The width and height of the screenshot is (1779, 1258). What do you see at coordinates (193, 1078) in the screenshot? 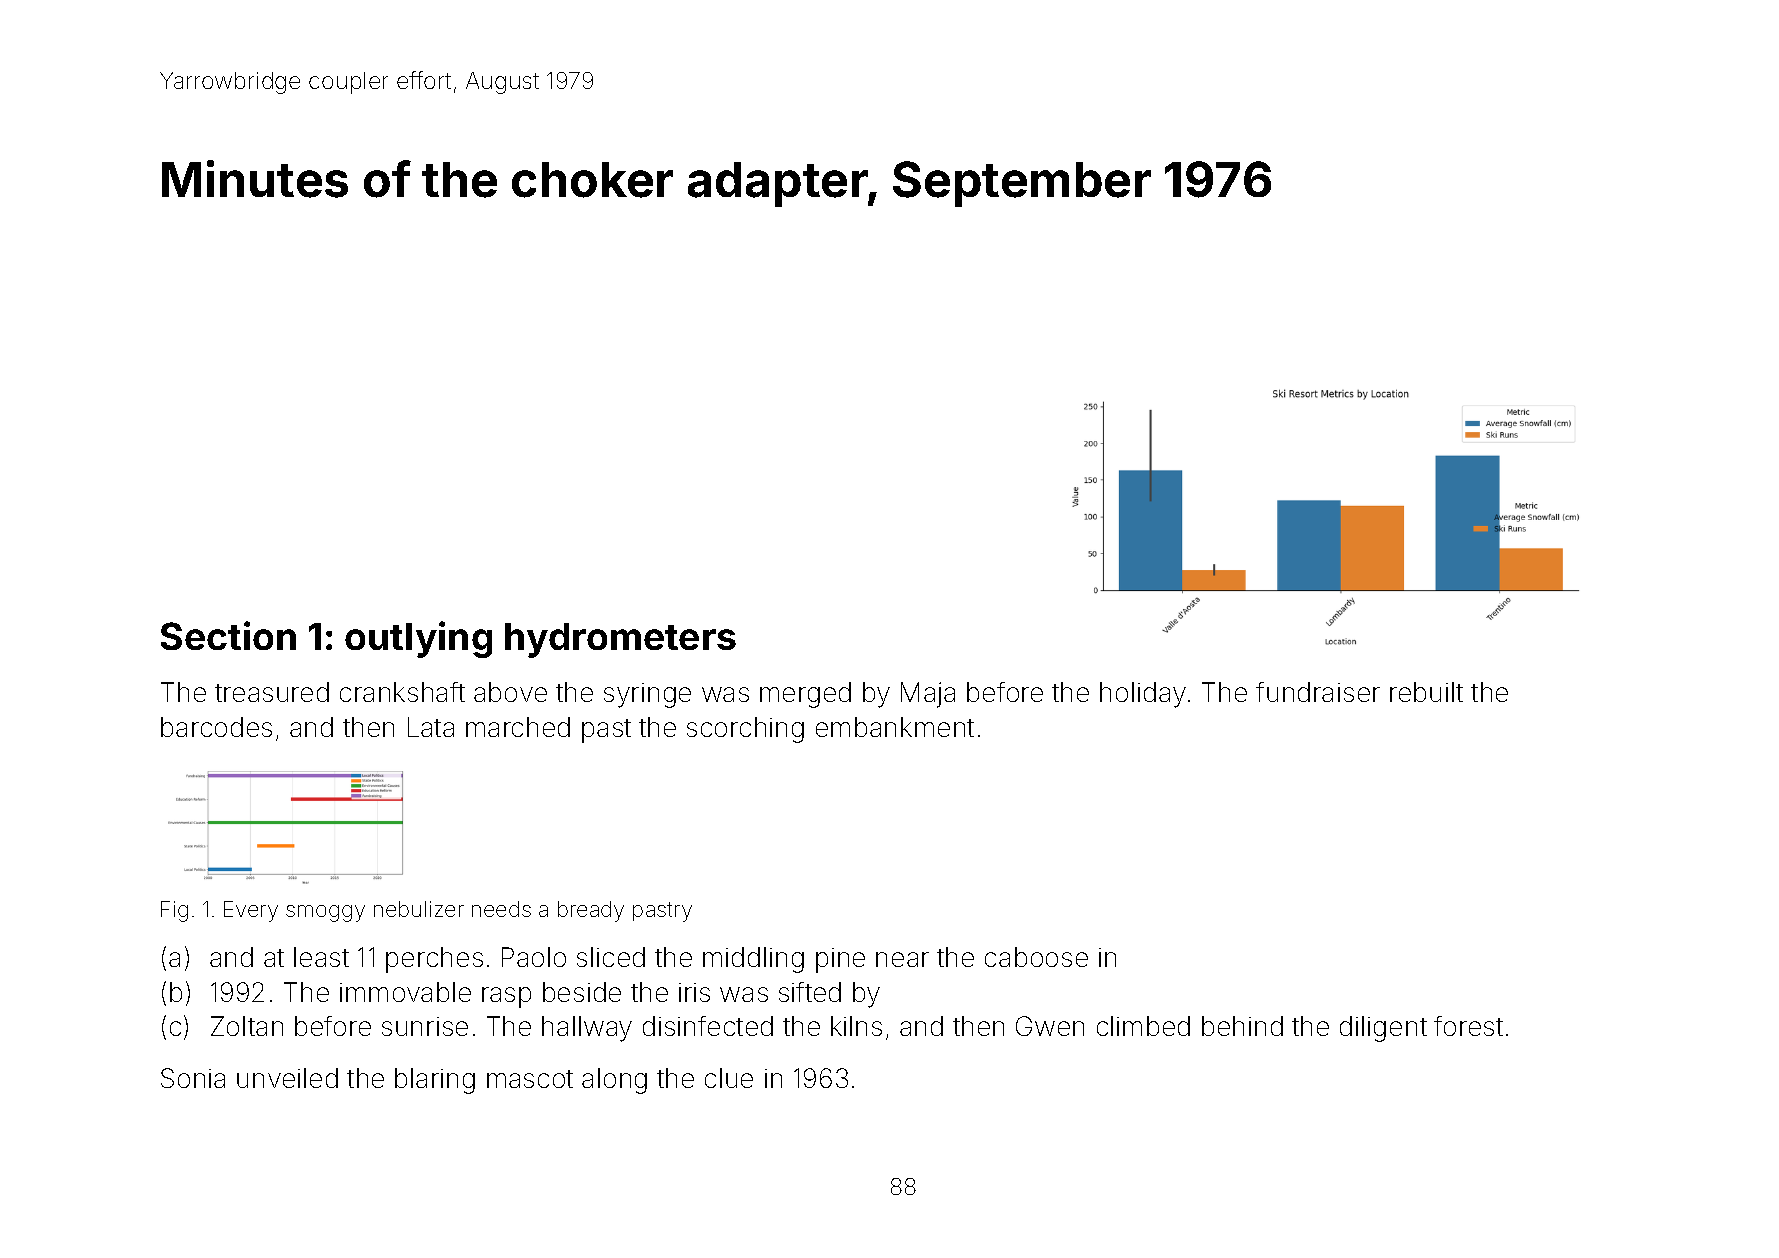
I see `Sonia` at bounding box center [193, 1078].
